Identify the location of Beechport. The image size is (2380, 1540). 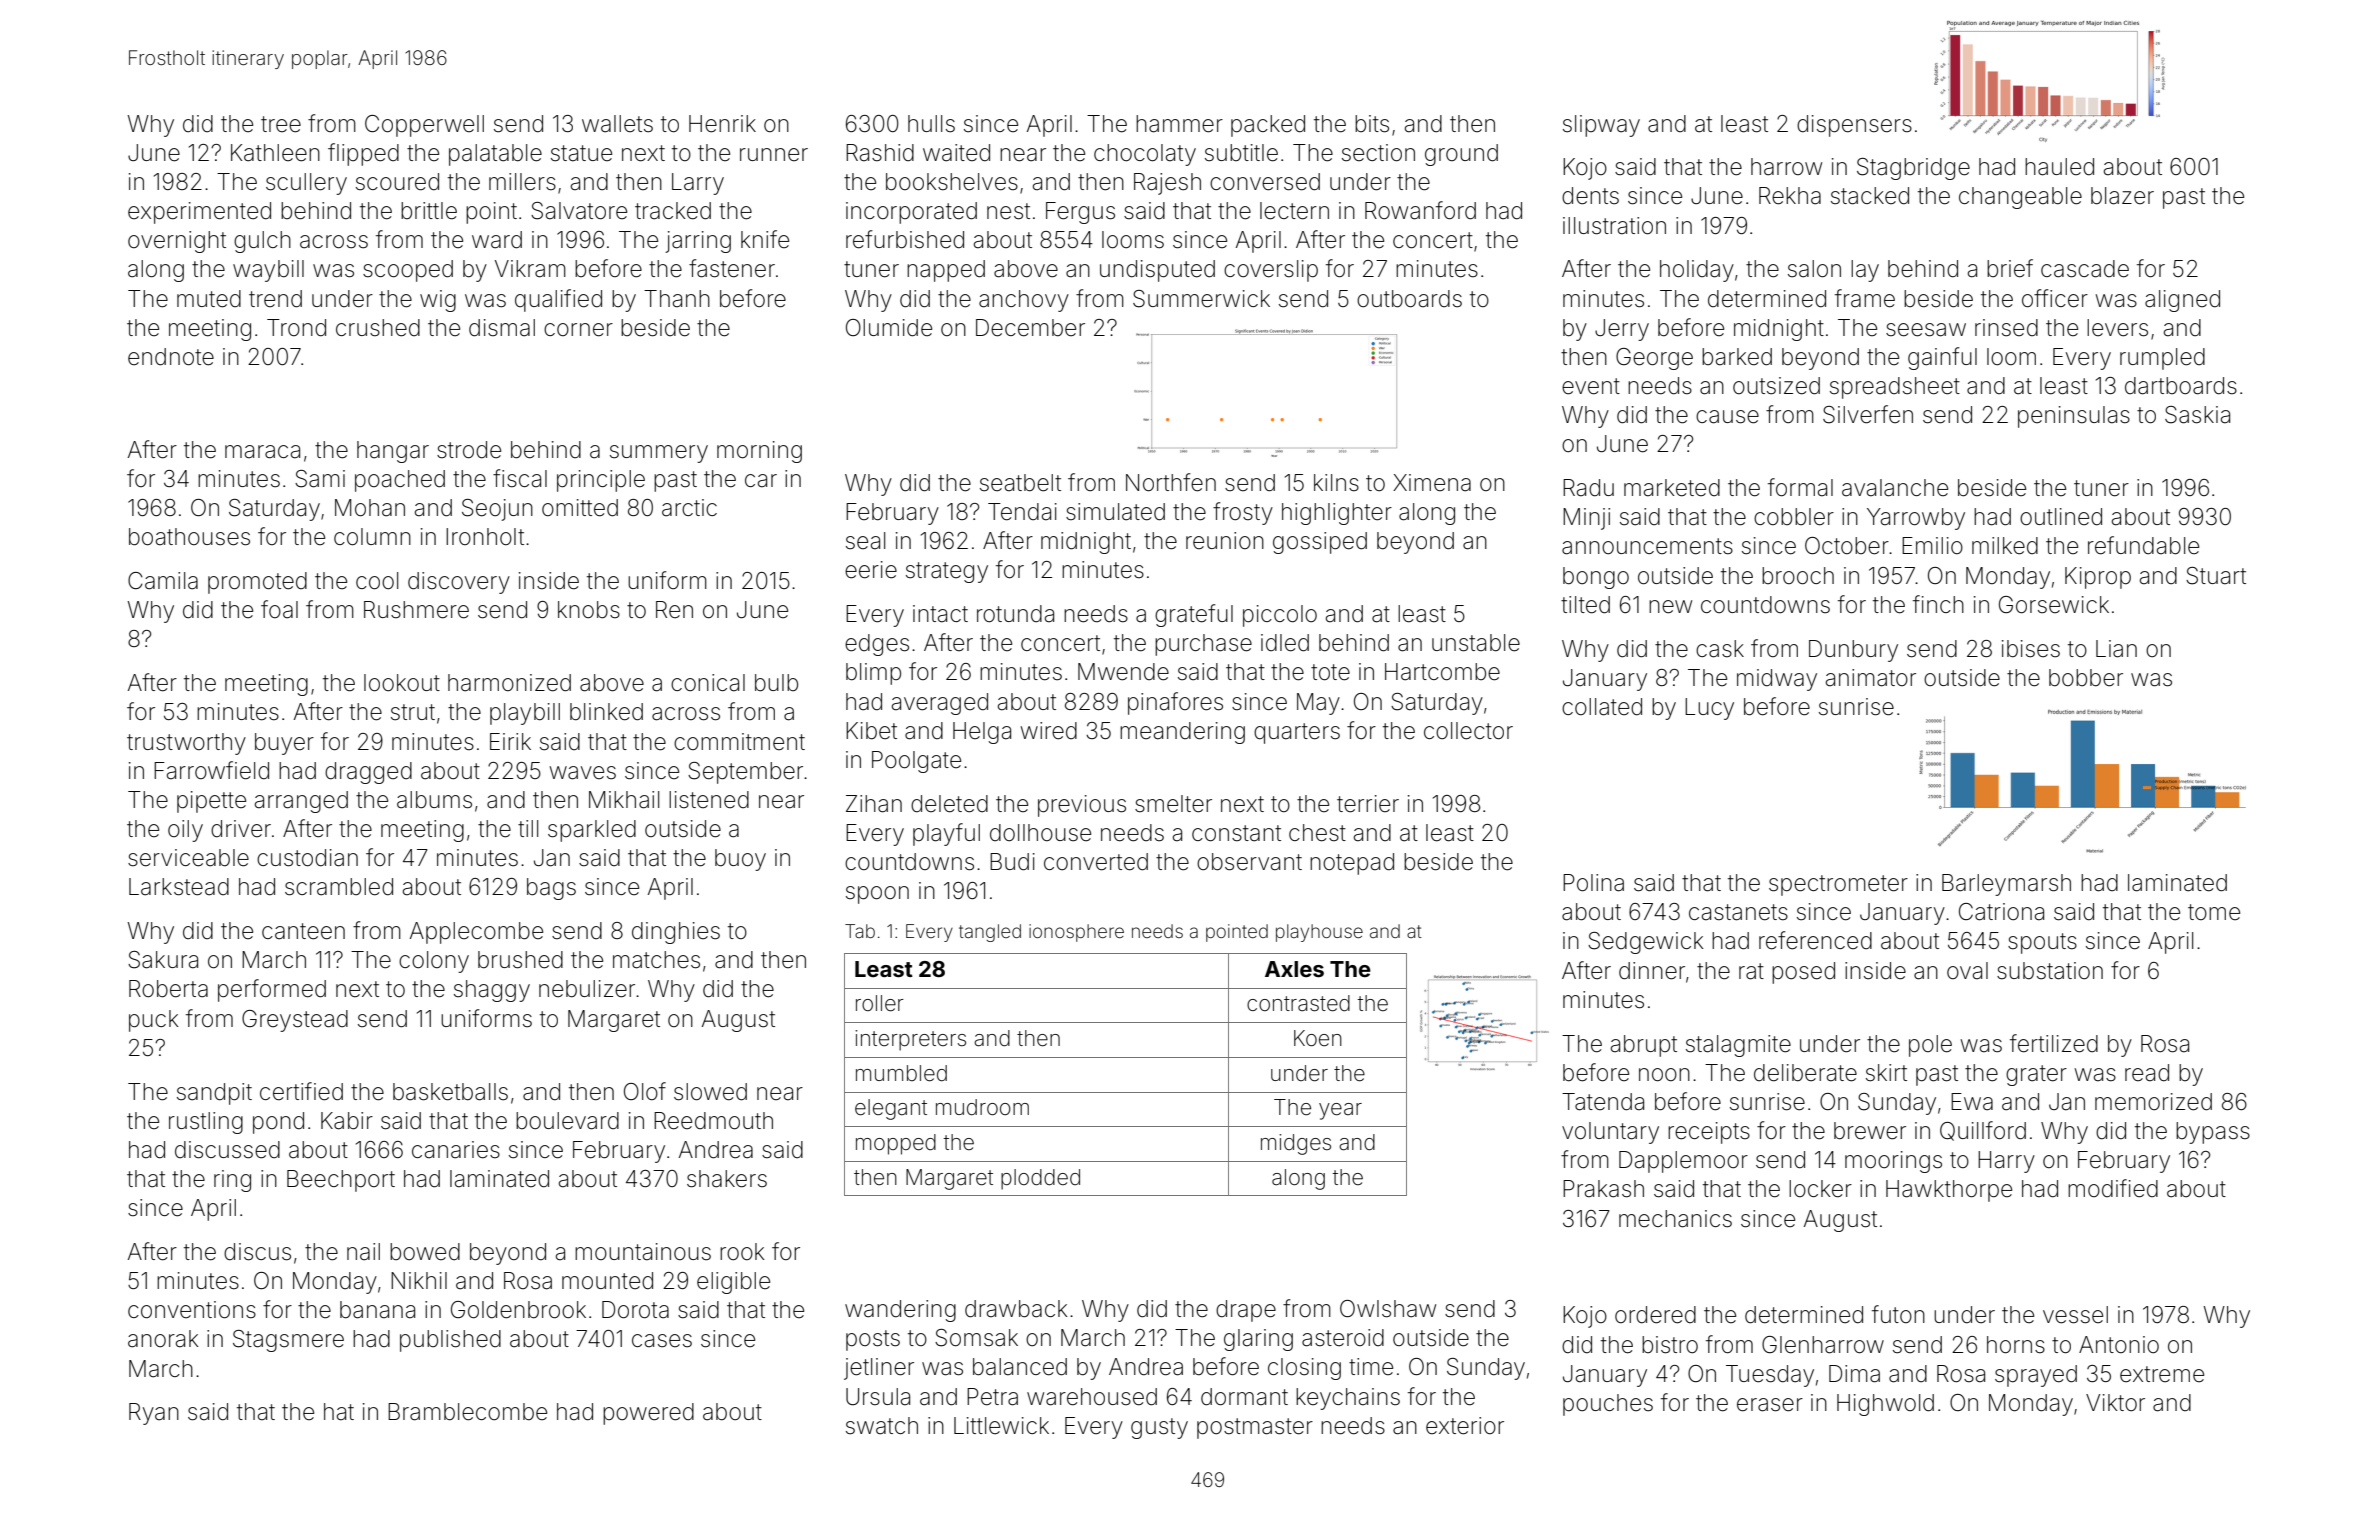
(341, 1181).
